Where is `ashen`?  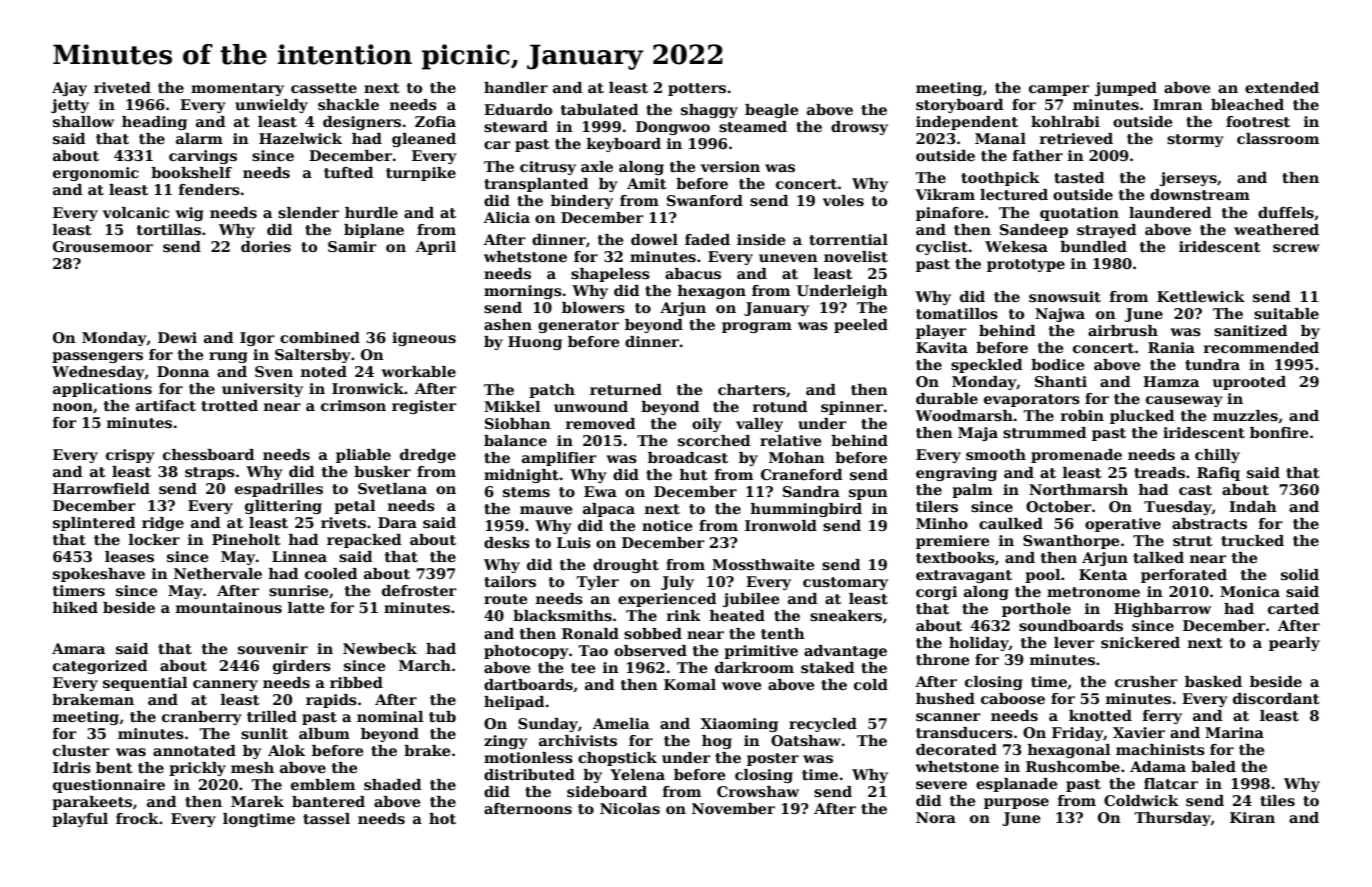 ashen is located at coordinates (508, 324).
